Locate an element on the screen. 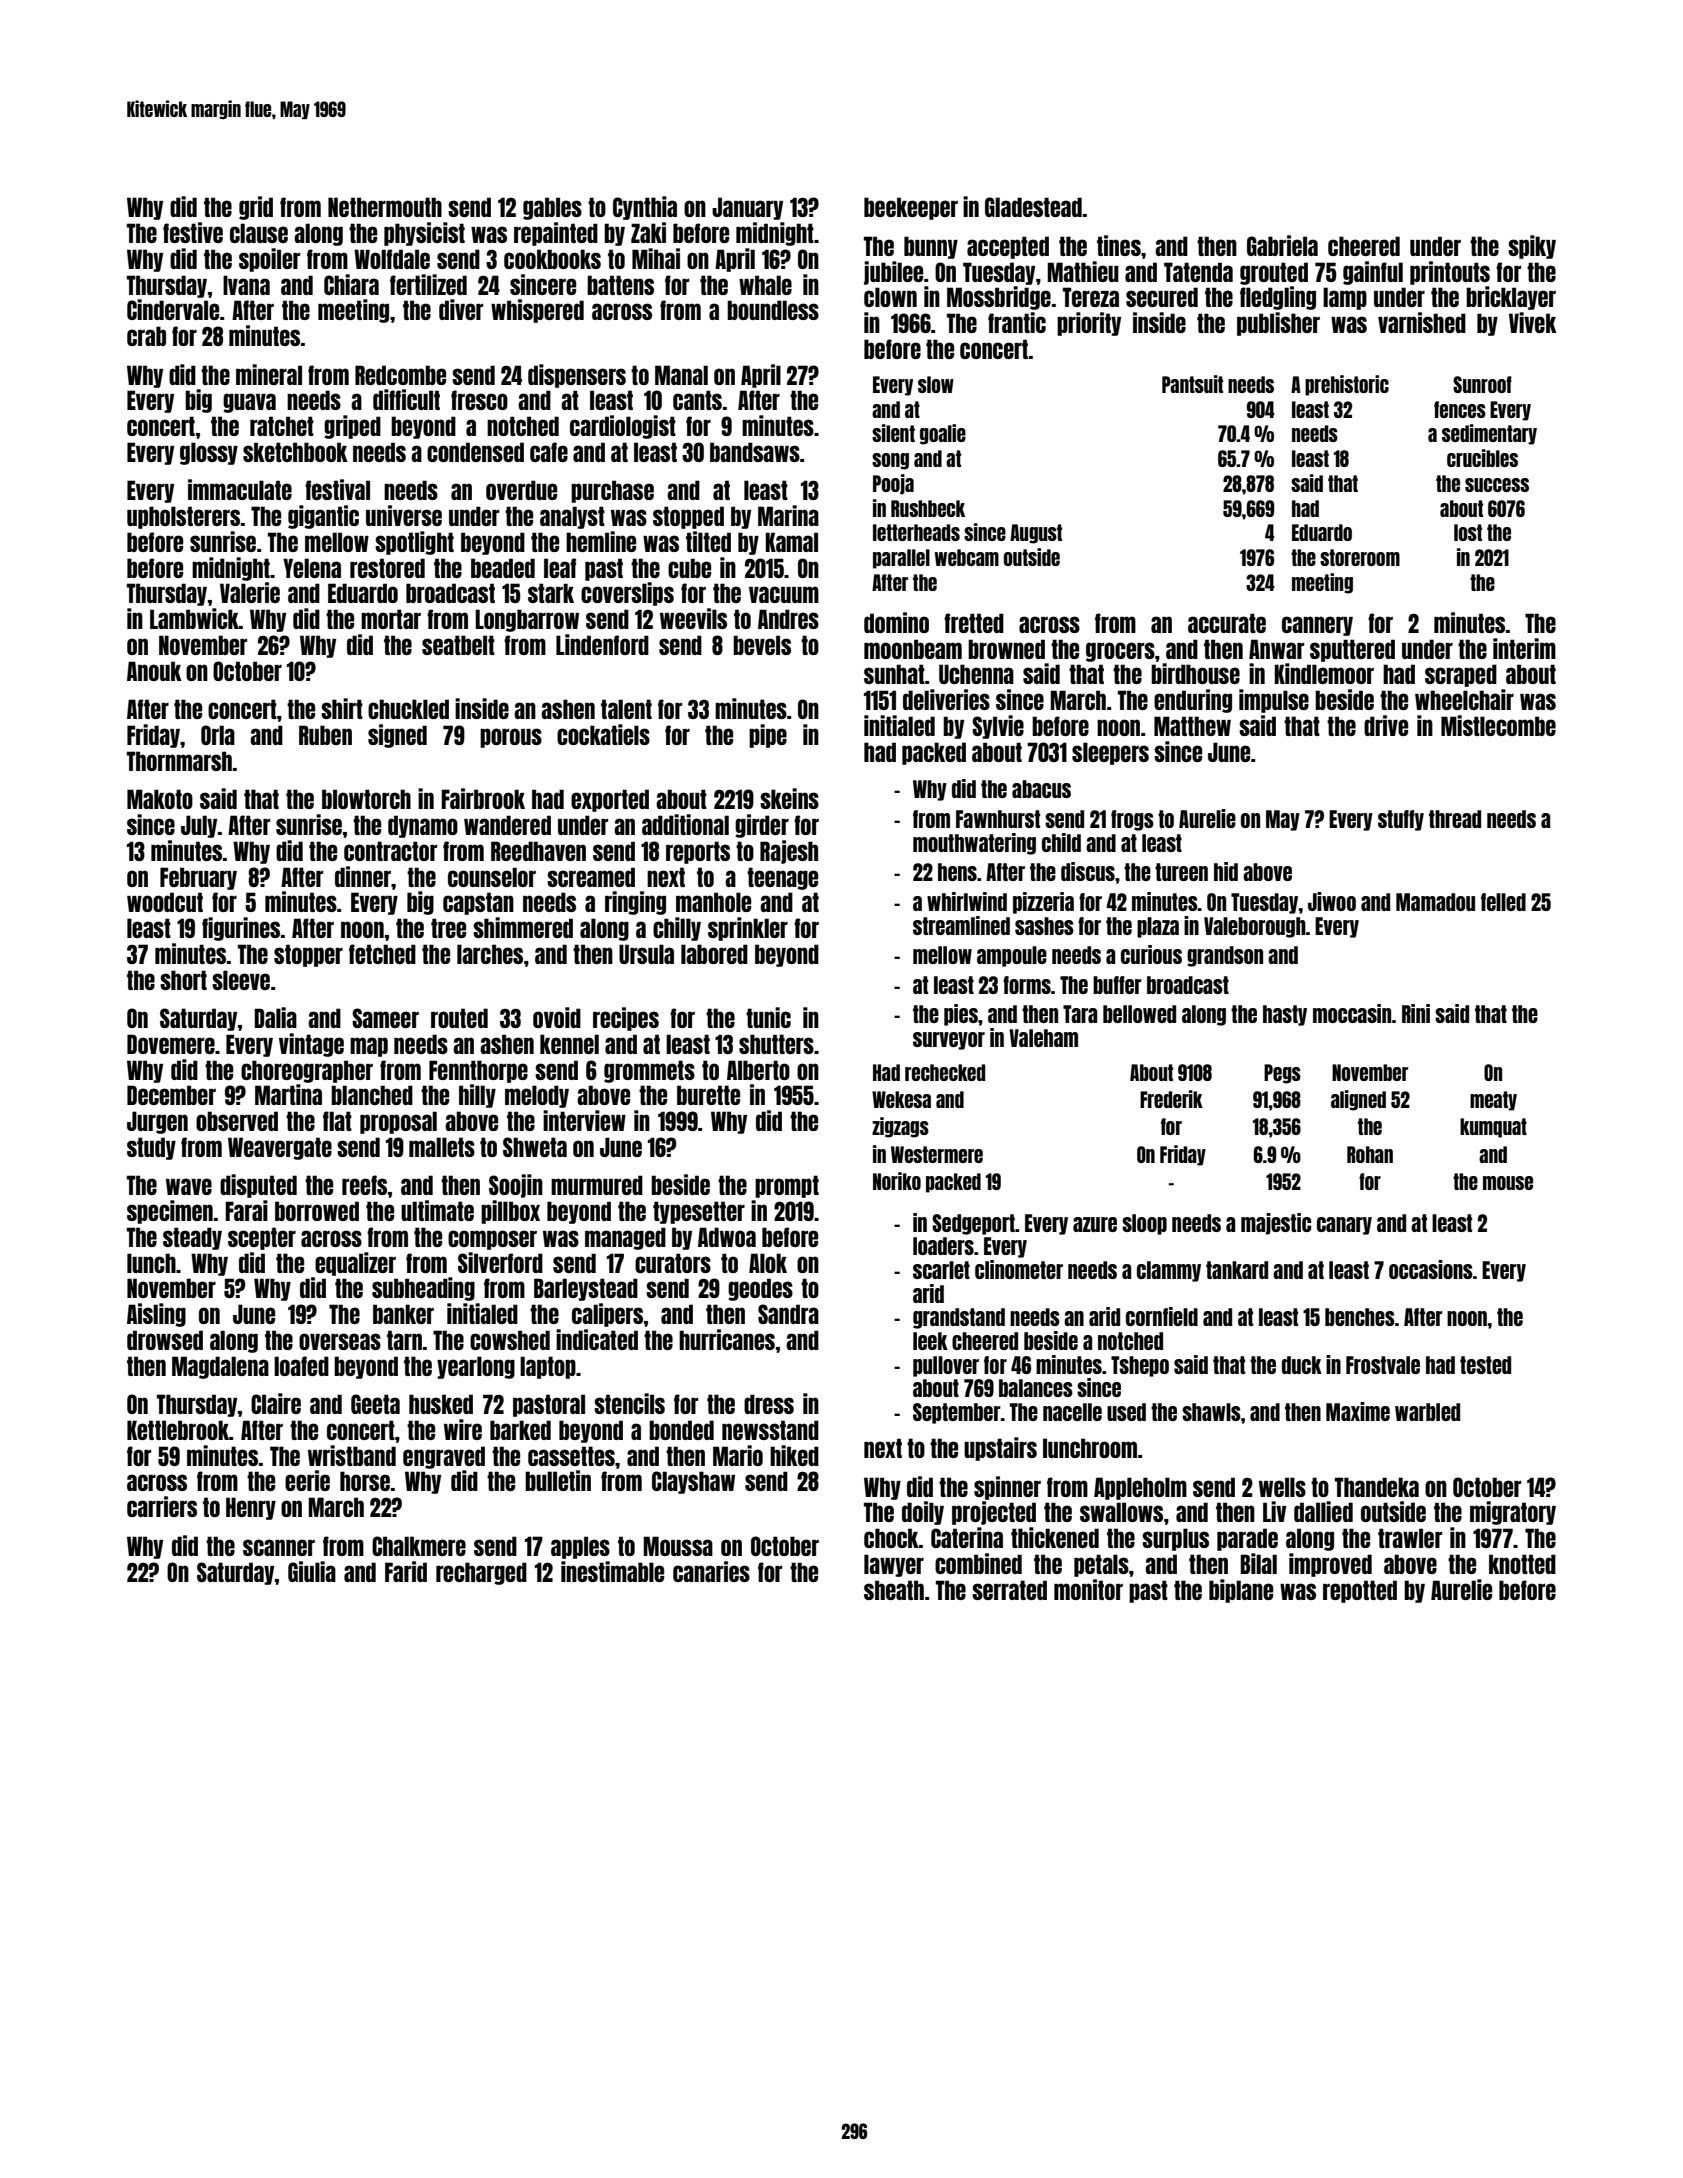 Image resolution: width=1683 pixels, height=2178 pixels. success is located at coordinates (1497, 485).
